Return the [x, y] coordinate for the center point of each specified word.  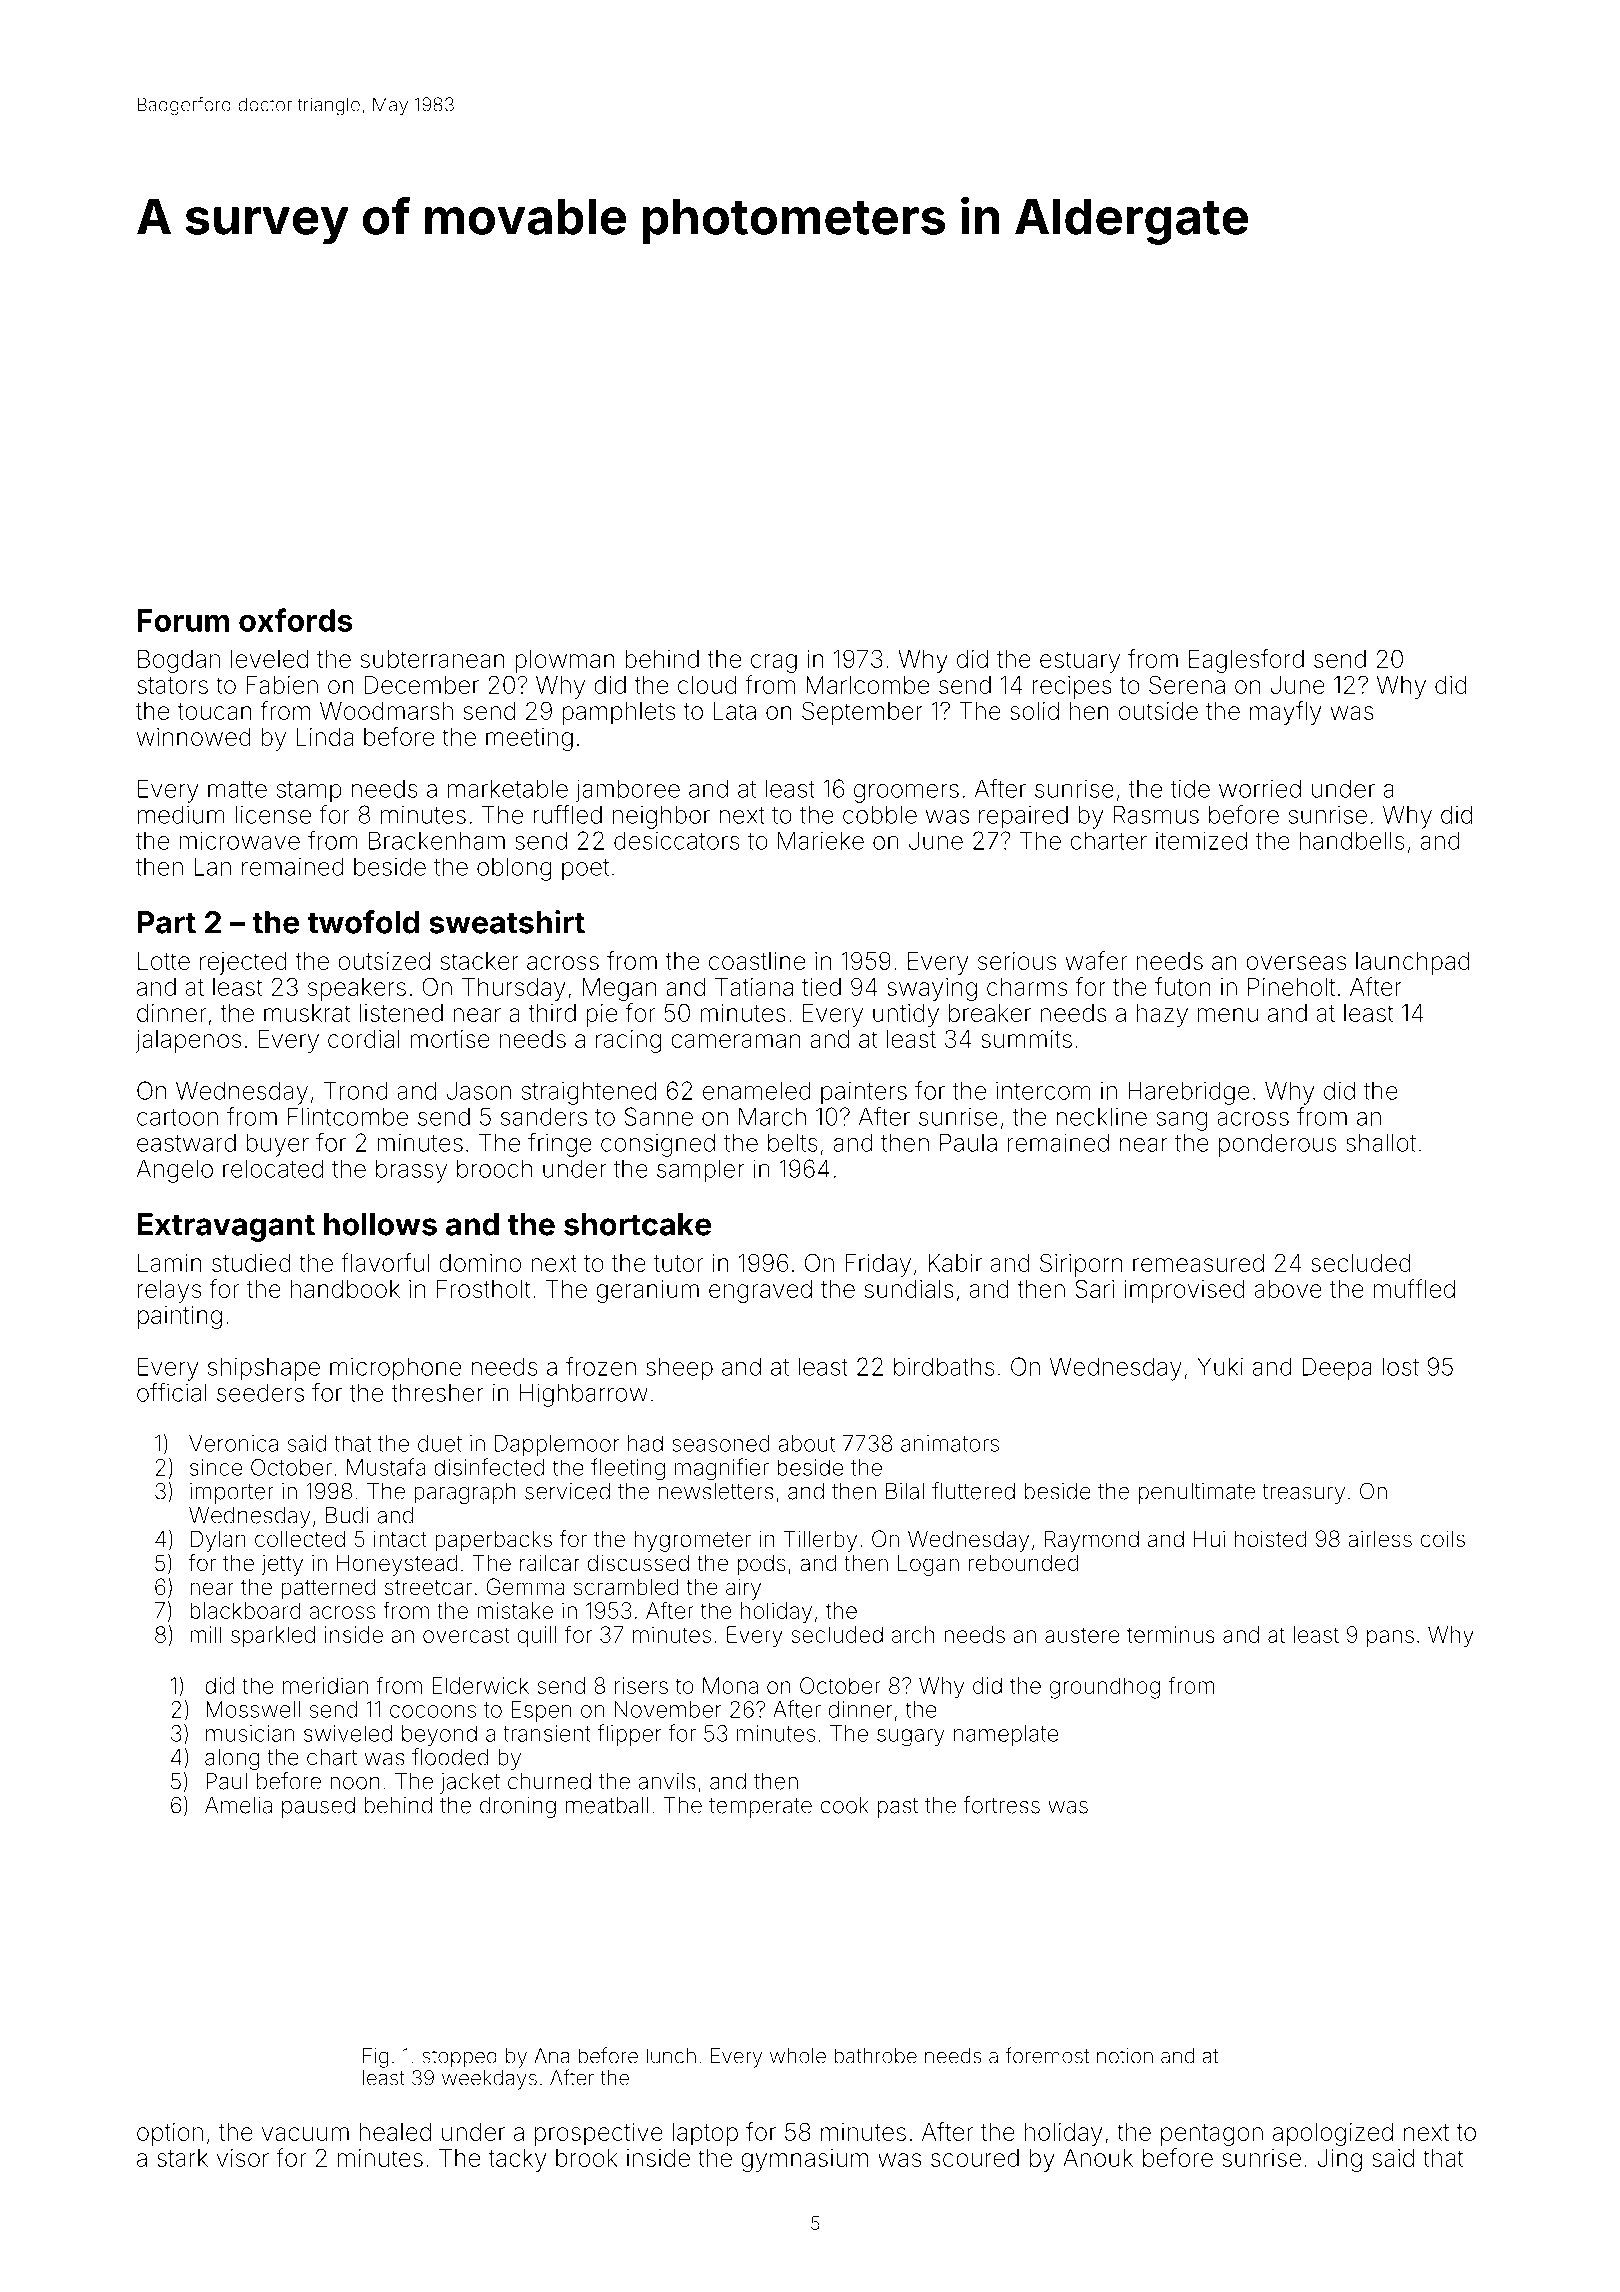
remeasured [1198, 1263]
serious [1017, 961]
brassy [411, 1171]
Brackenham [437, 840]
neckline [1101, 1116]
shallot [1381, 1142]
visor [243, 2158]
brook [586, 2158]
